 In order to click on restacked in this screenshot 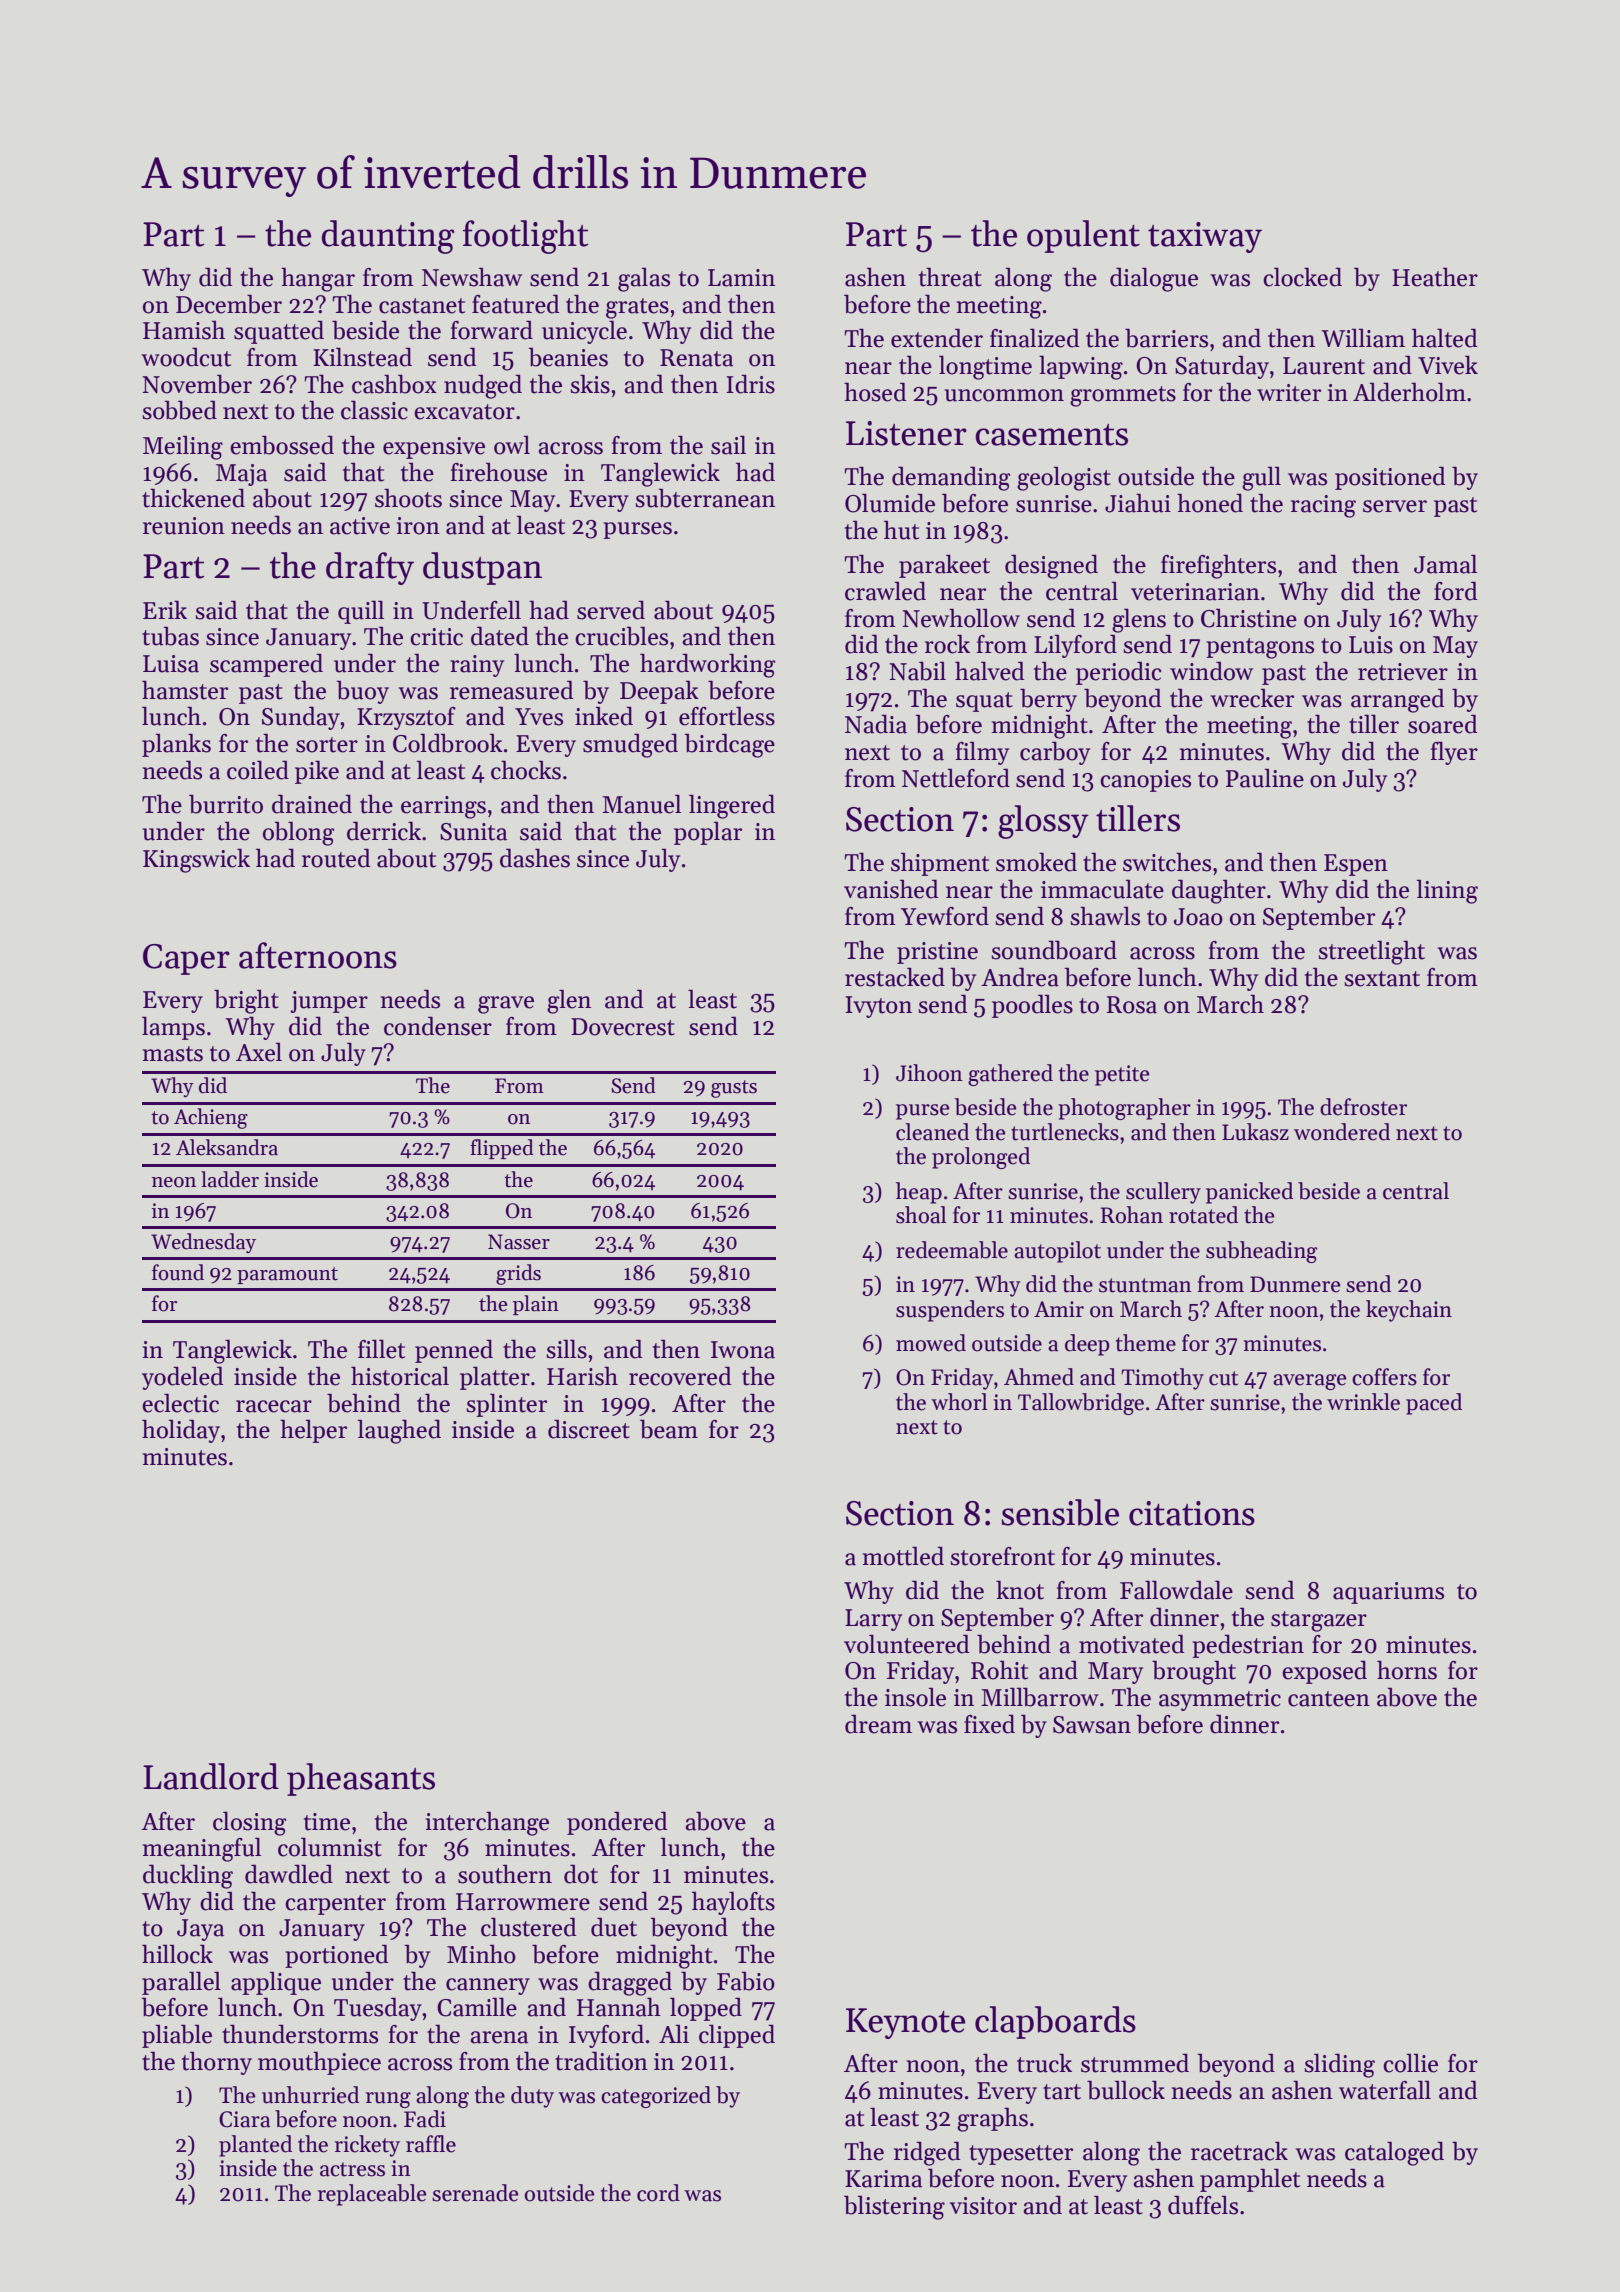, I will do `click(895, 977)`.
